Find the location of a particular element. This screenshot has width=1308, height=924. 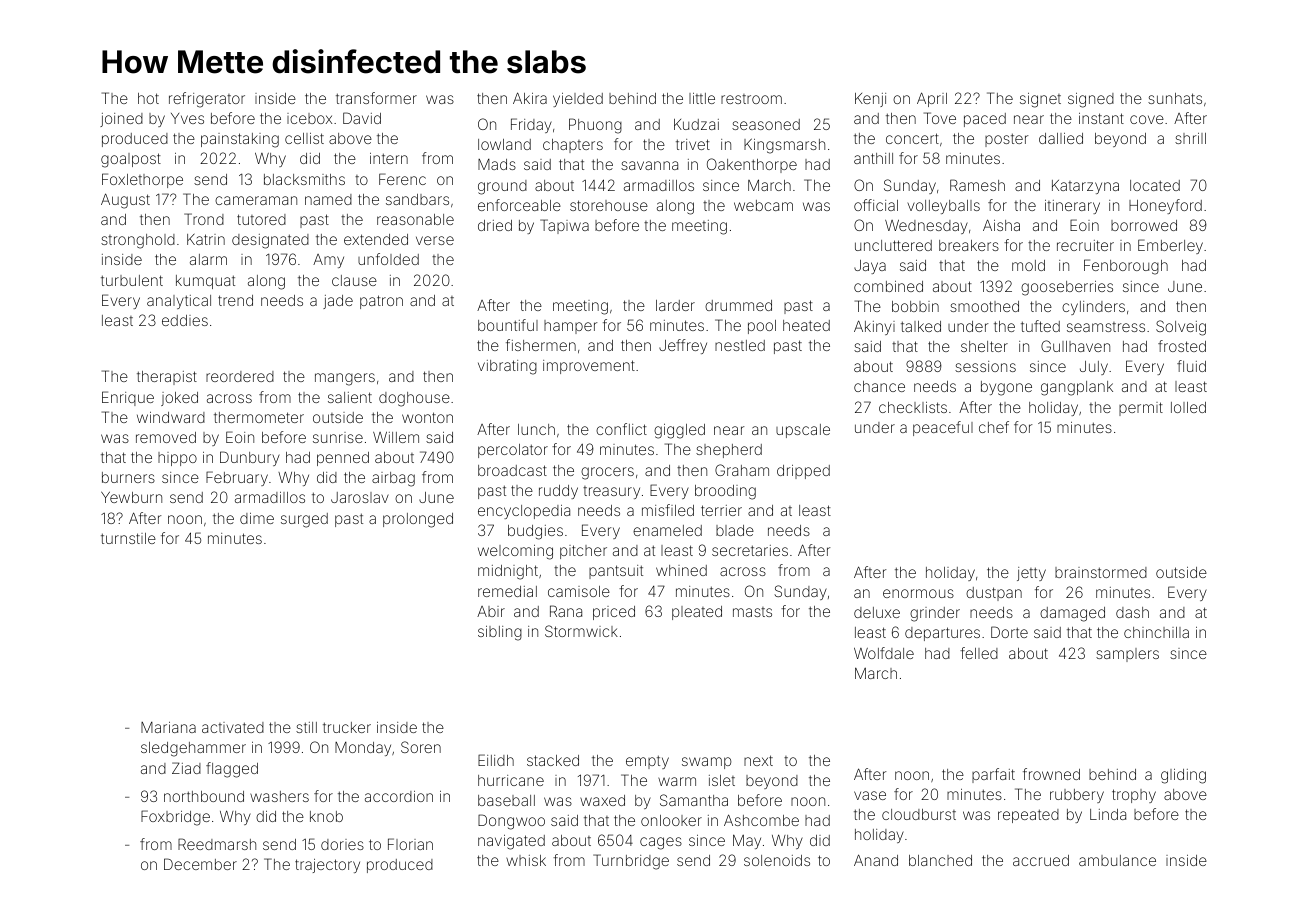

brainstormed is located at coordinates (1101, 572).
